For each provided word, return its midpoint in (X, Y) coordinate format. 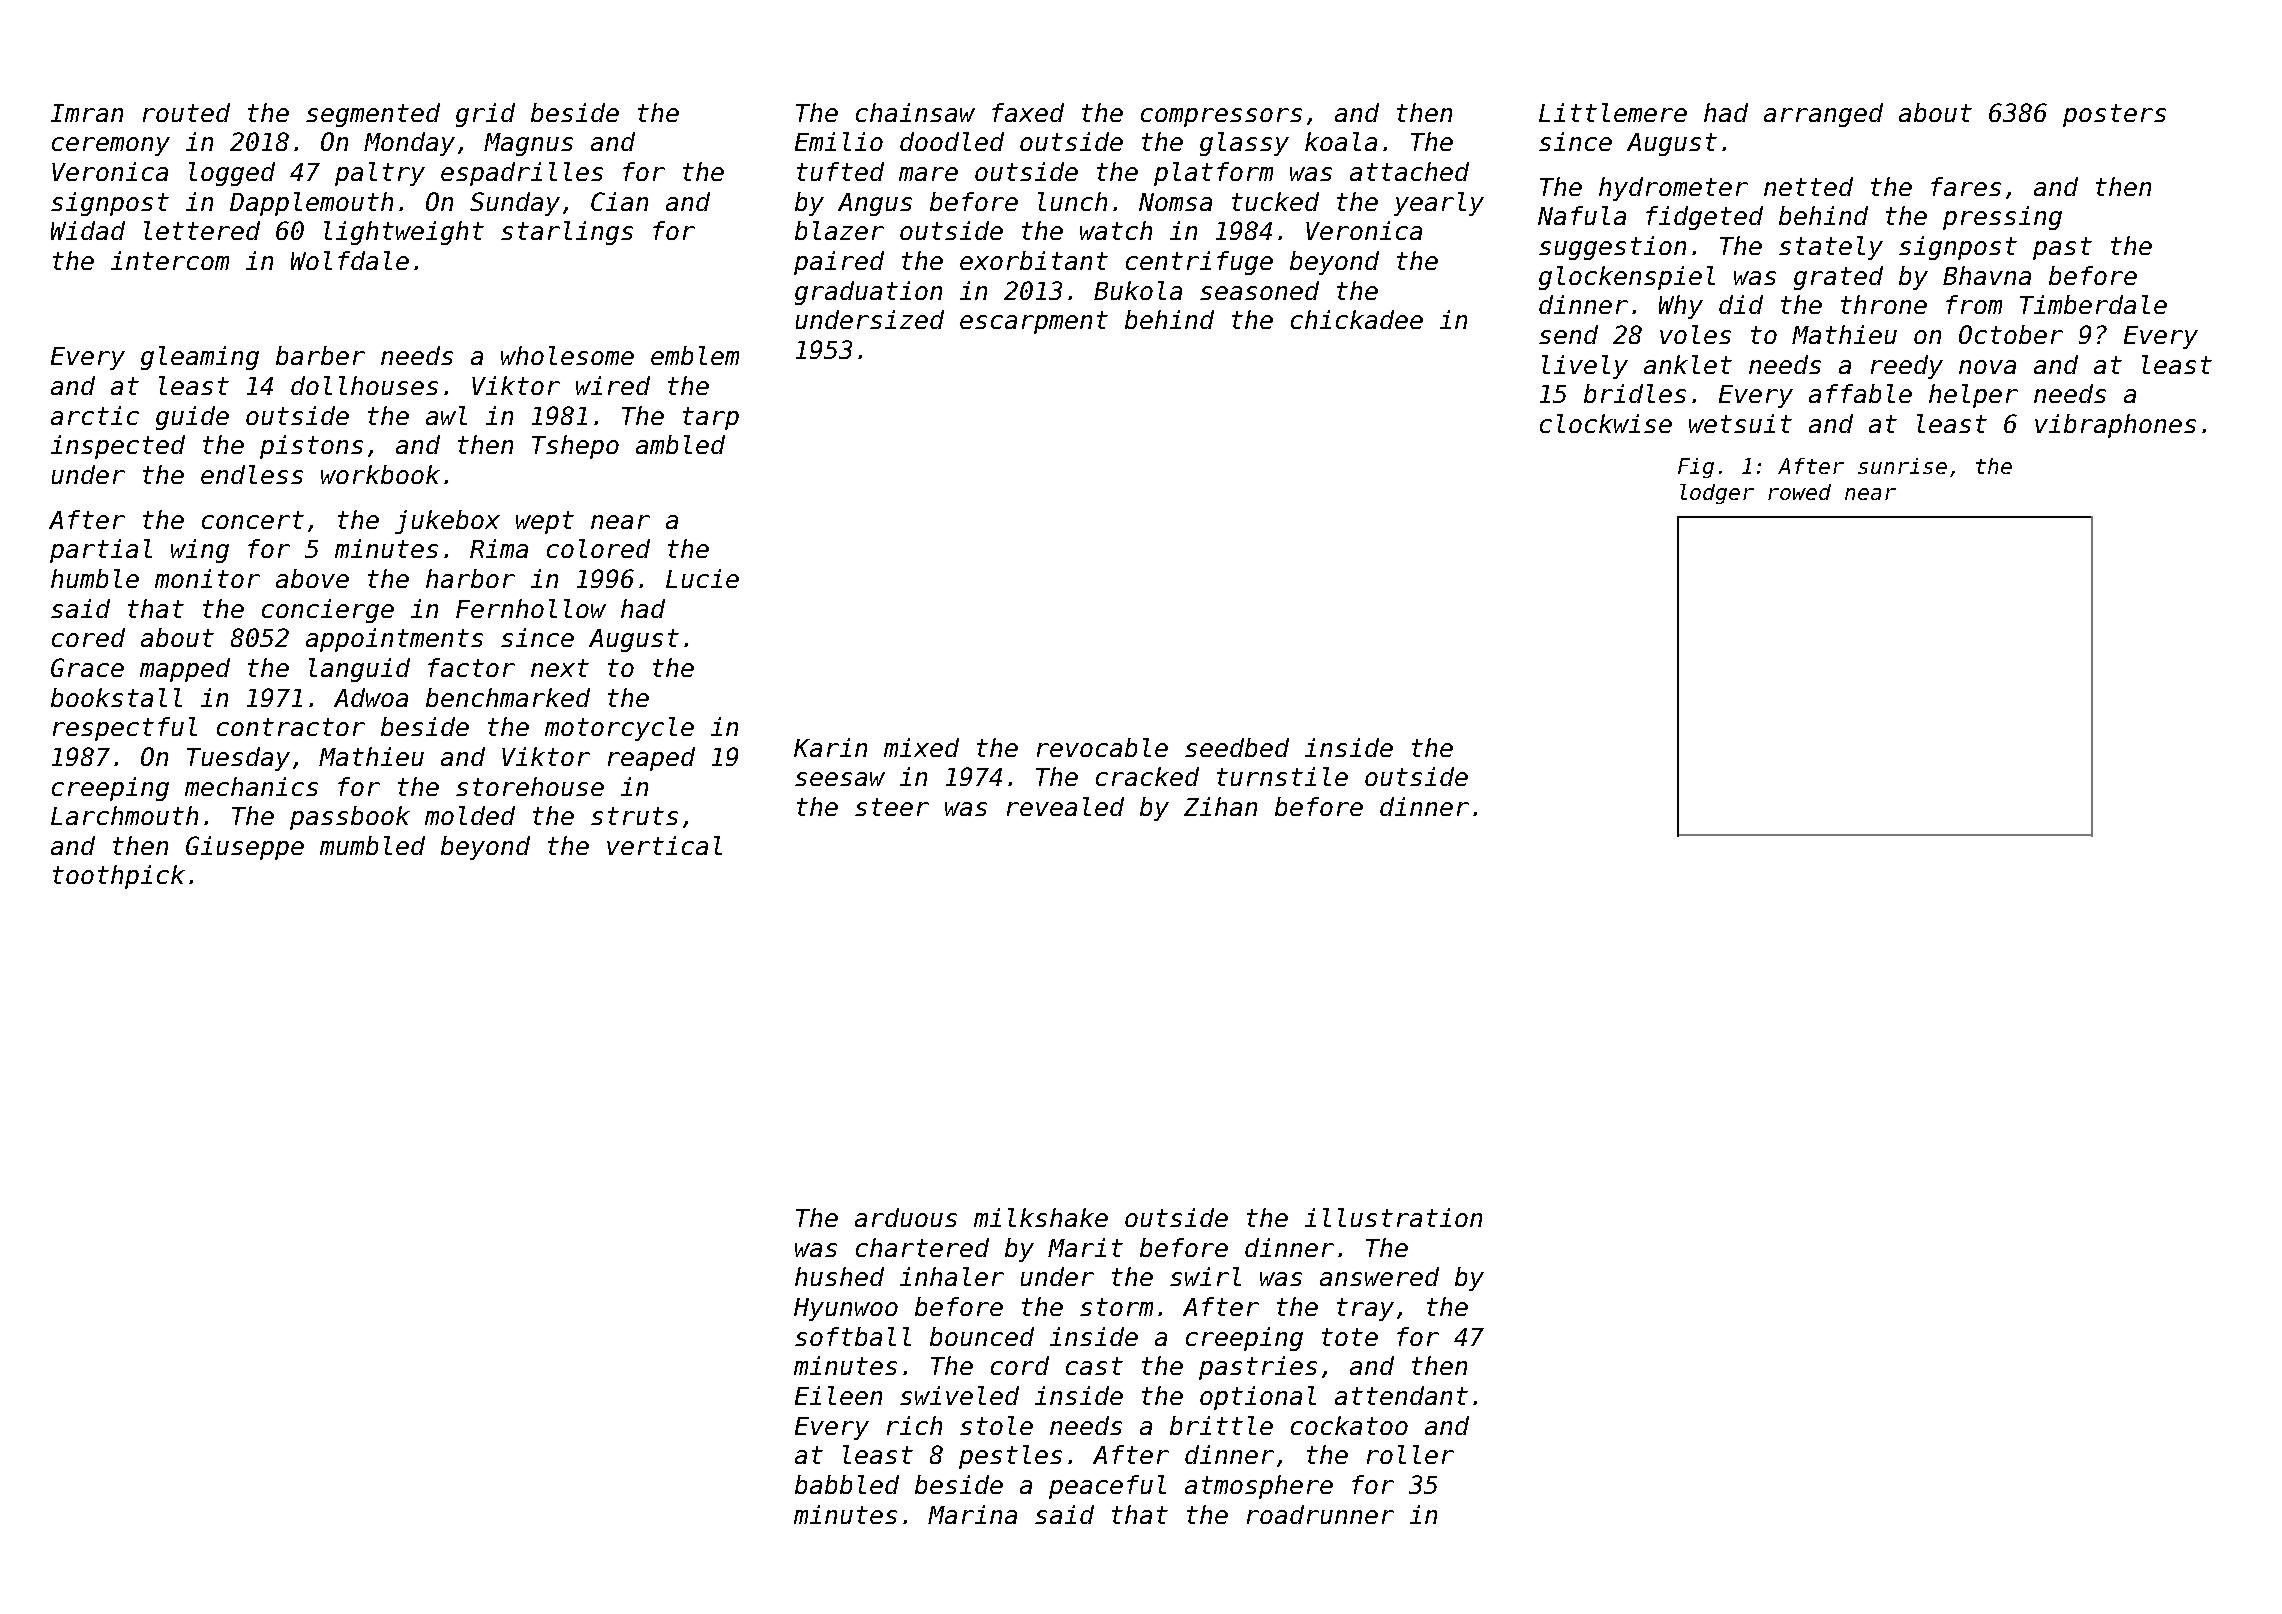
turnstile (1282, 776)
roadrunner (1320, 1514)
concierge (328, 611)
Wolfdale (350, 260)
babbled (847, 1484)
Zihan (1220, 806)
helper (1973, 396)
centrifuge (1199, 263)
